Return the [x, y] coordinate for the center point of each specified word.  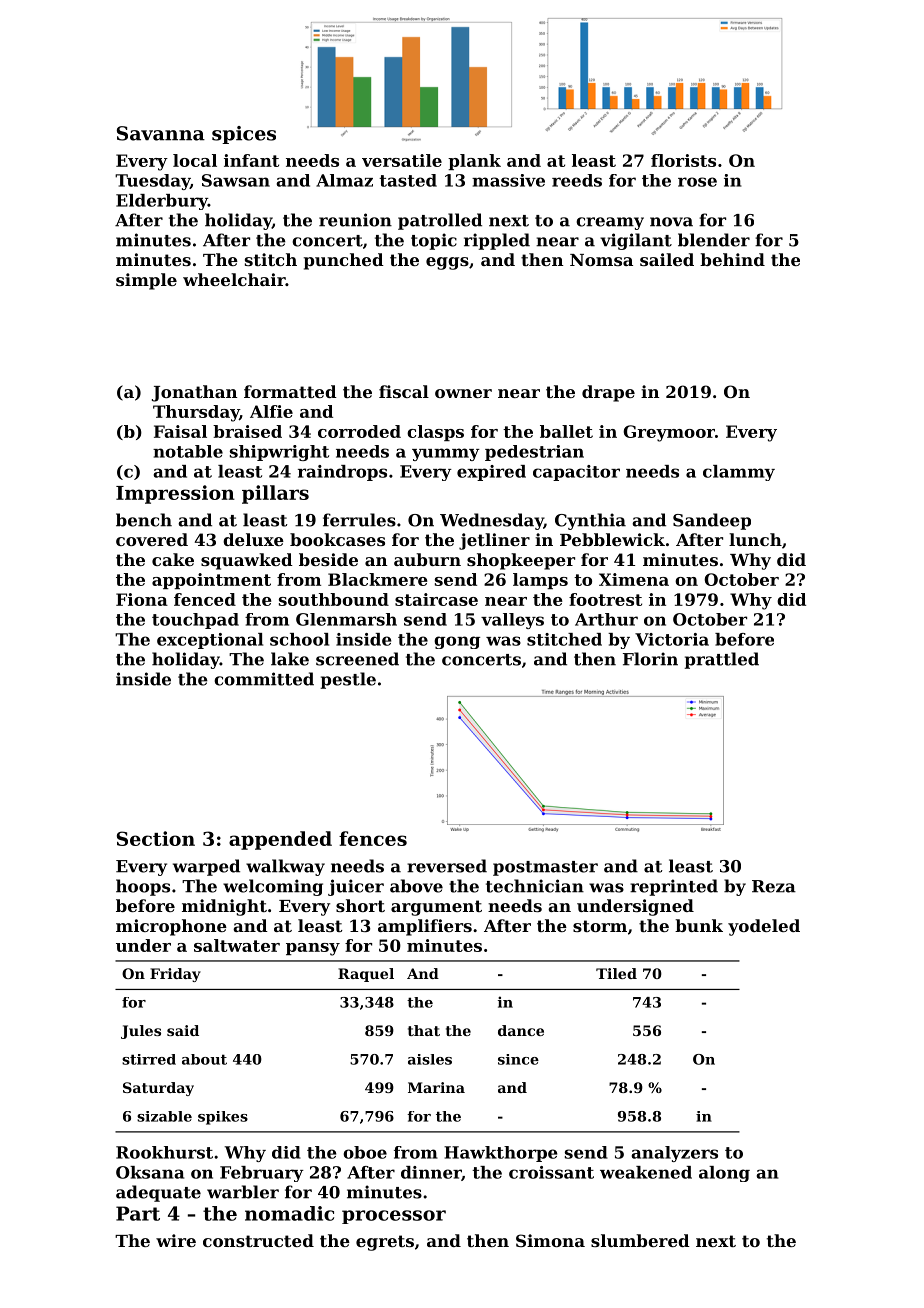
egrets [385, 1243]
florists [683, 160]
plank [474, 162]
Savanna [161, 133]
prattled [721, 660]
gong [457, 642]
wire [176, 1240]
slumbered [640, 1240]
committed [264, 679]
